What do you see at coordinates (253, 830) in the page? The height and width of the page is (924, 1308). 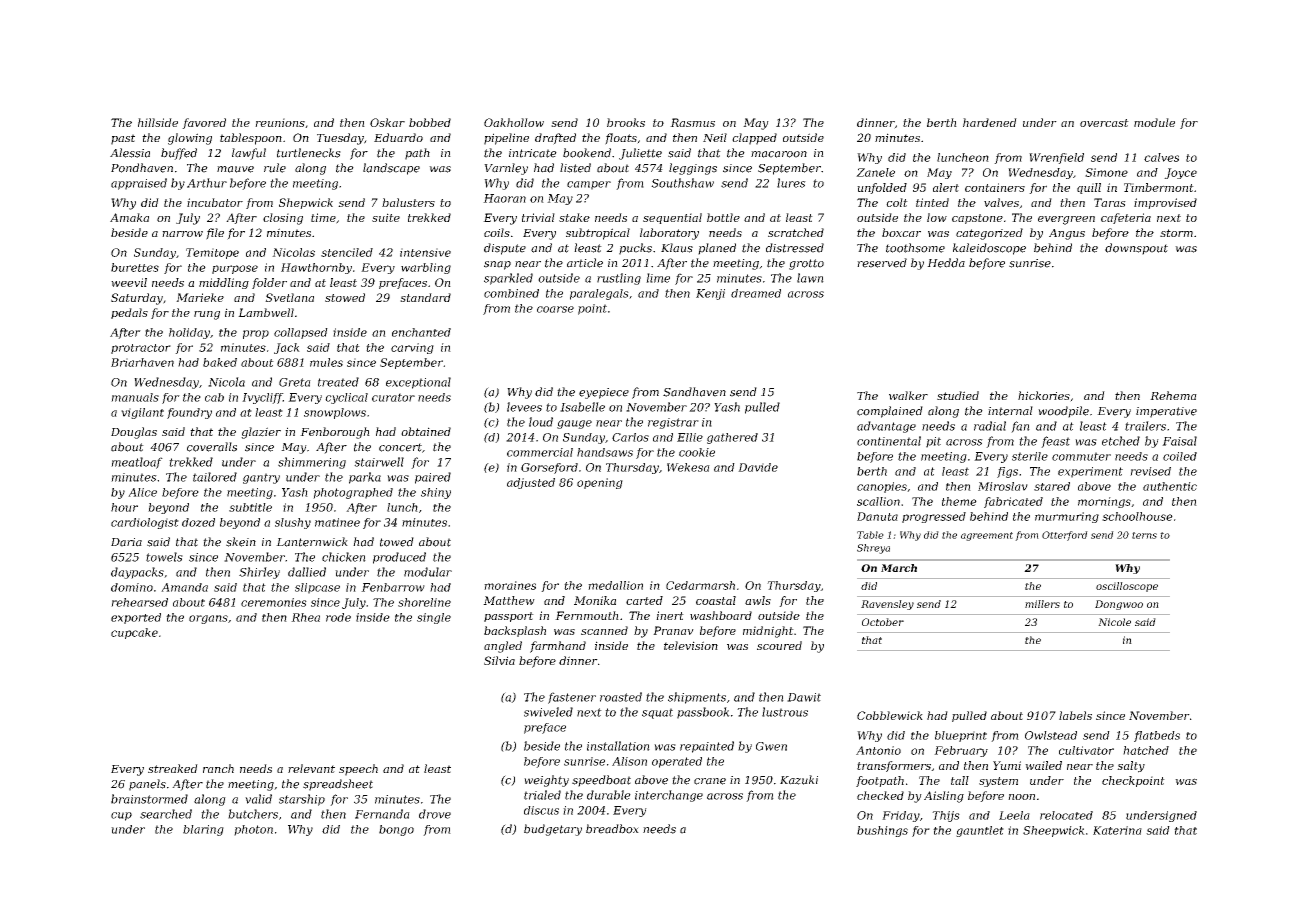 I see `photon` at bounding box center [253, 830].
